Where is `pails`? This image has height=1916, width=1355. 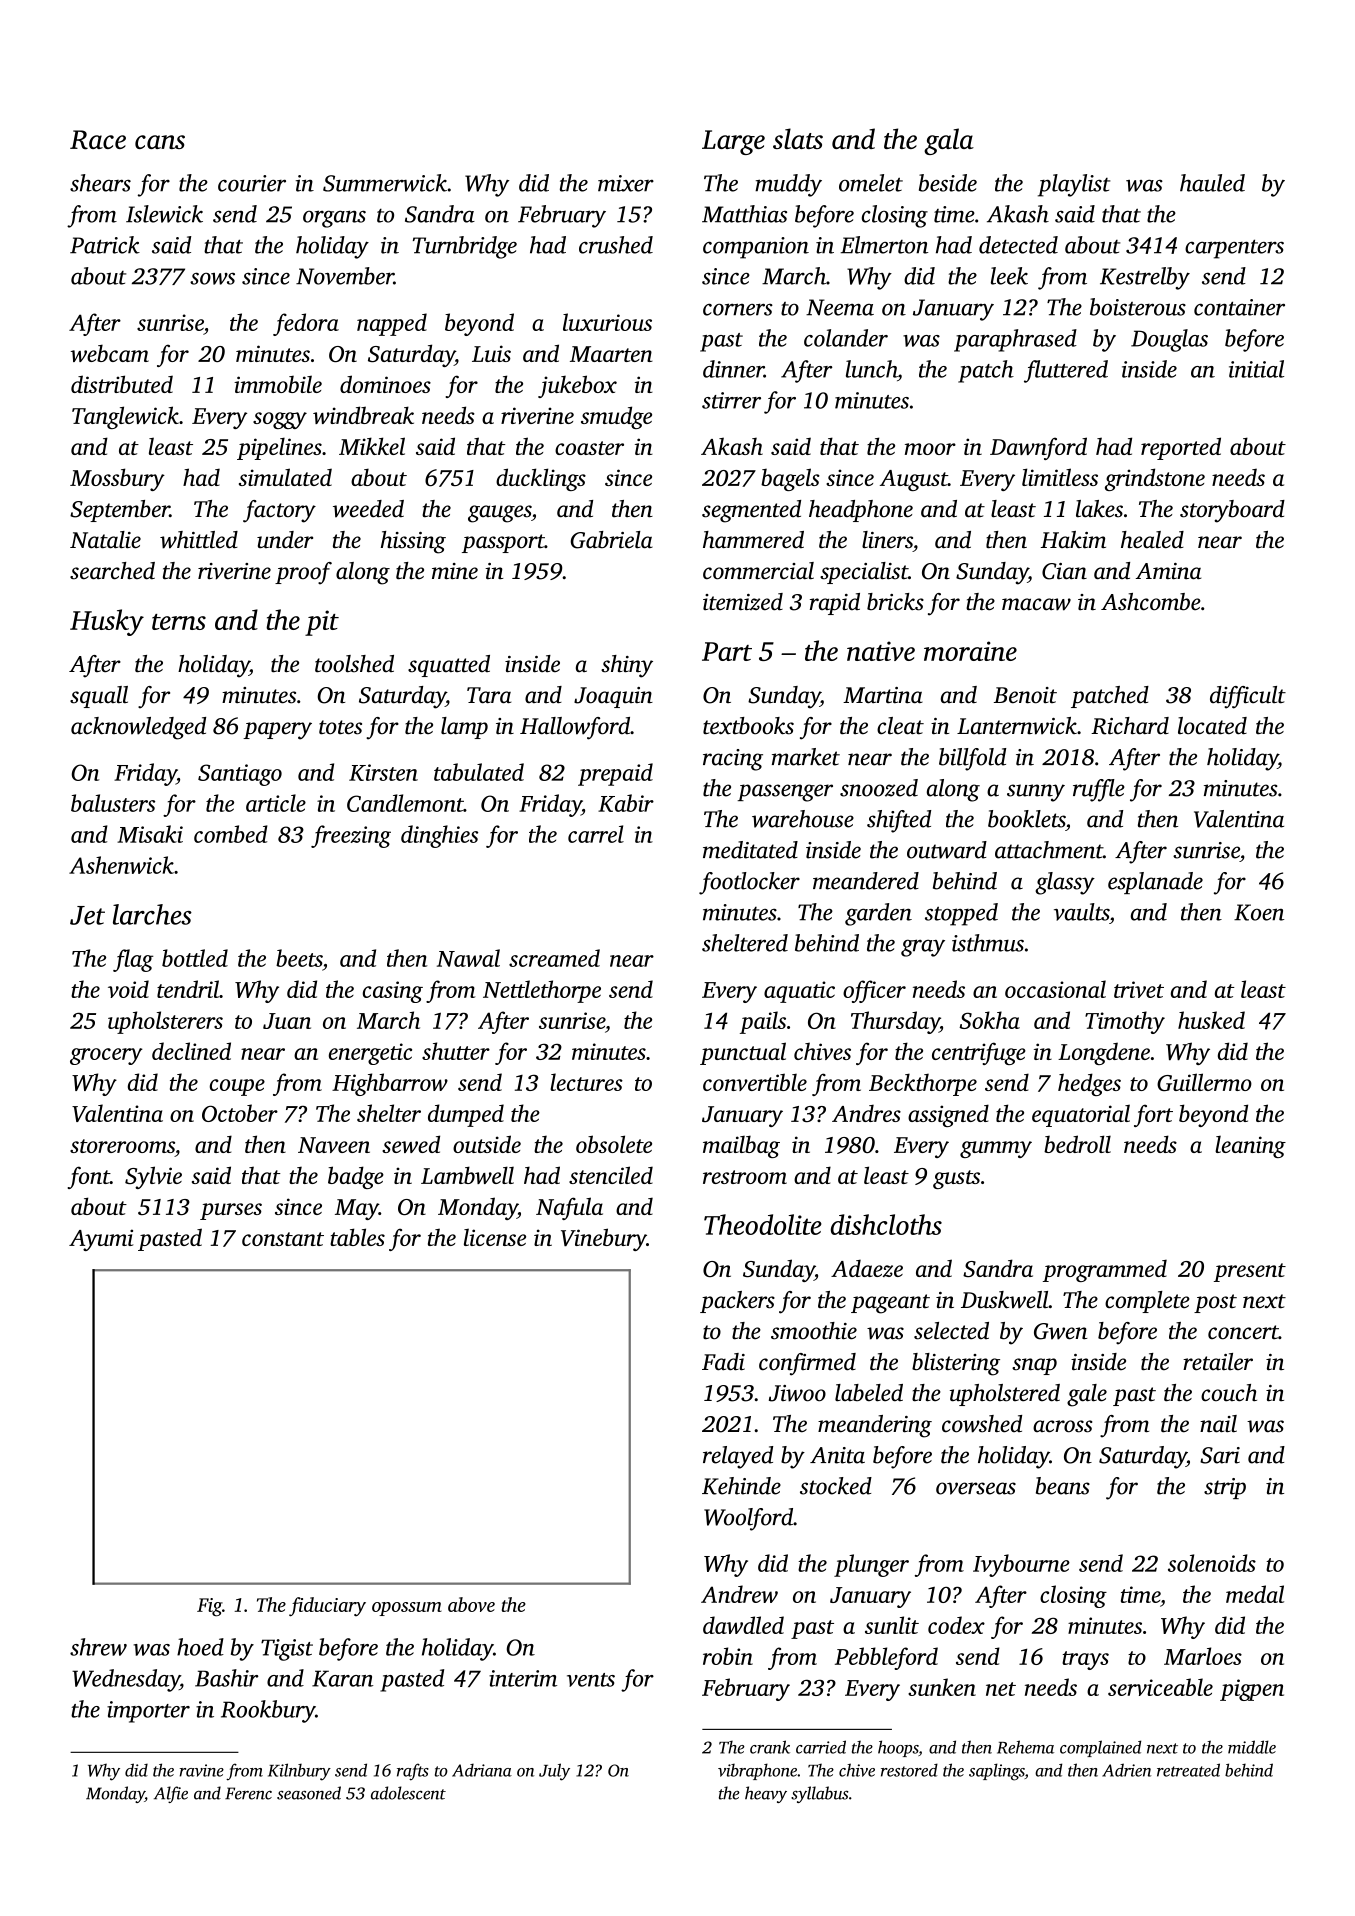
pails is located at coordinates (763, 1022).
